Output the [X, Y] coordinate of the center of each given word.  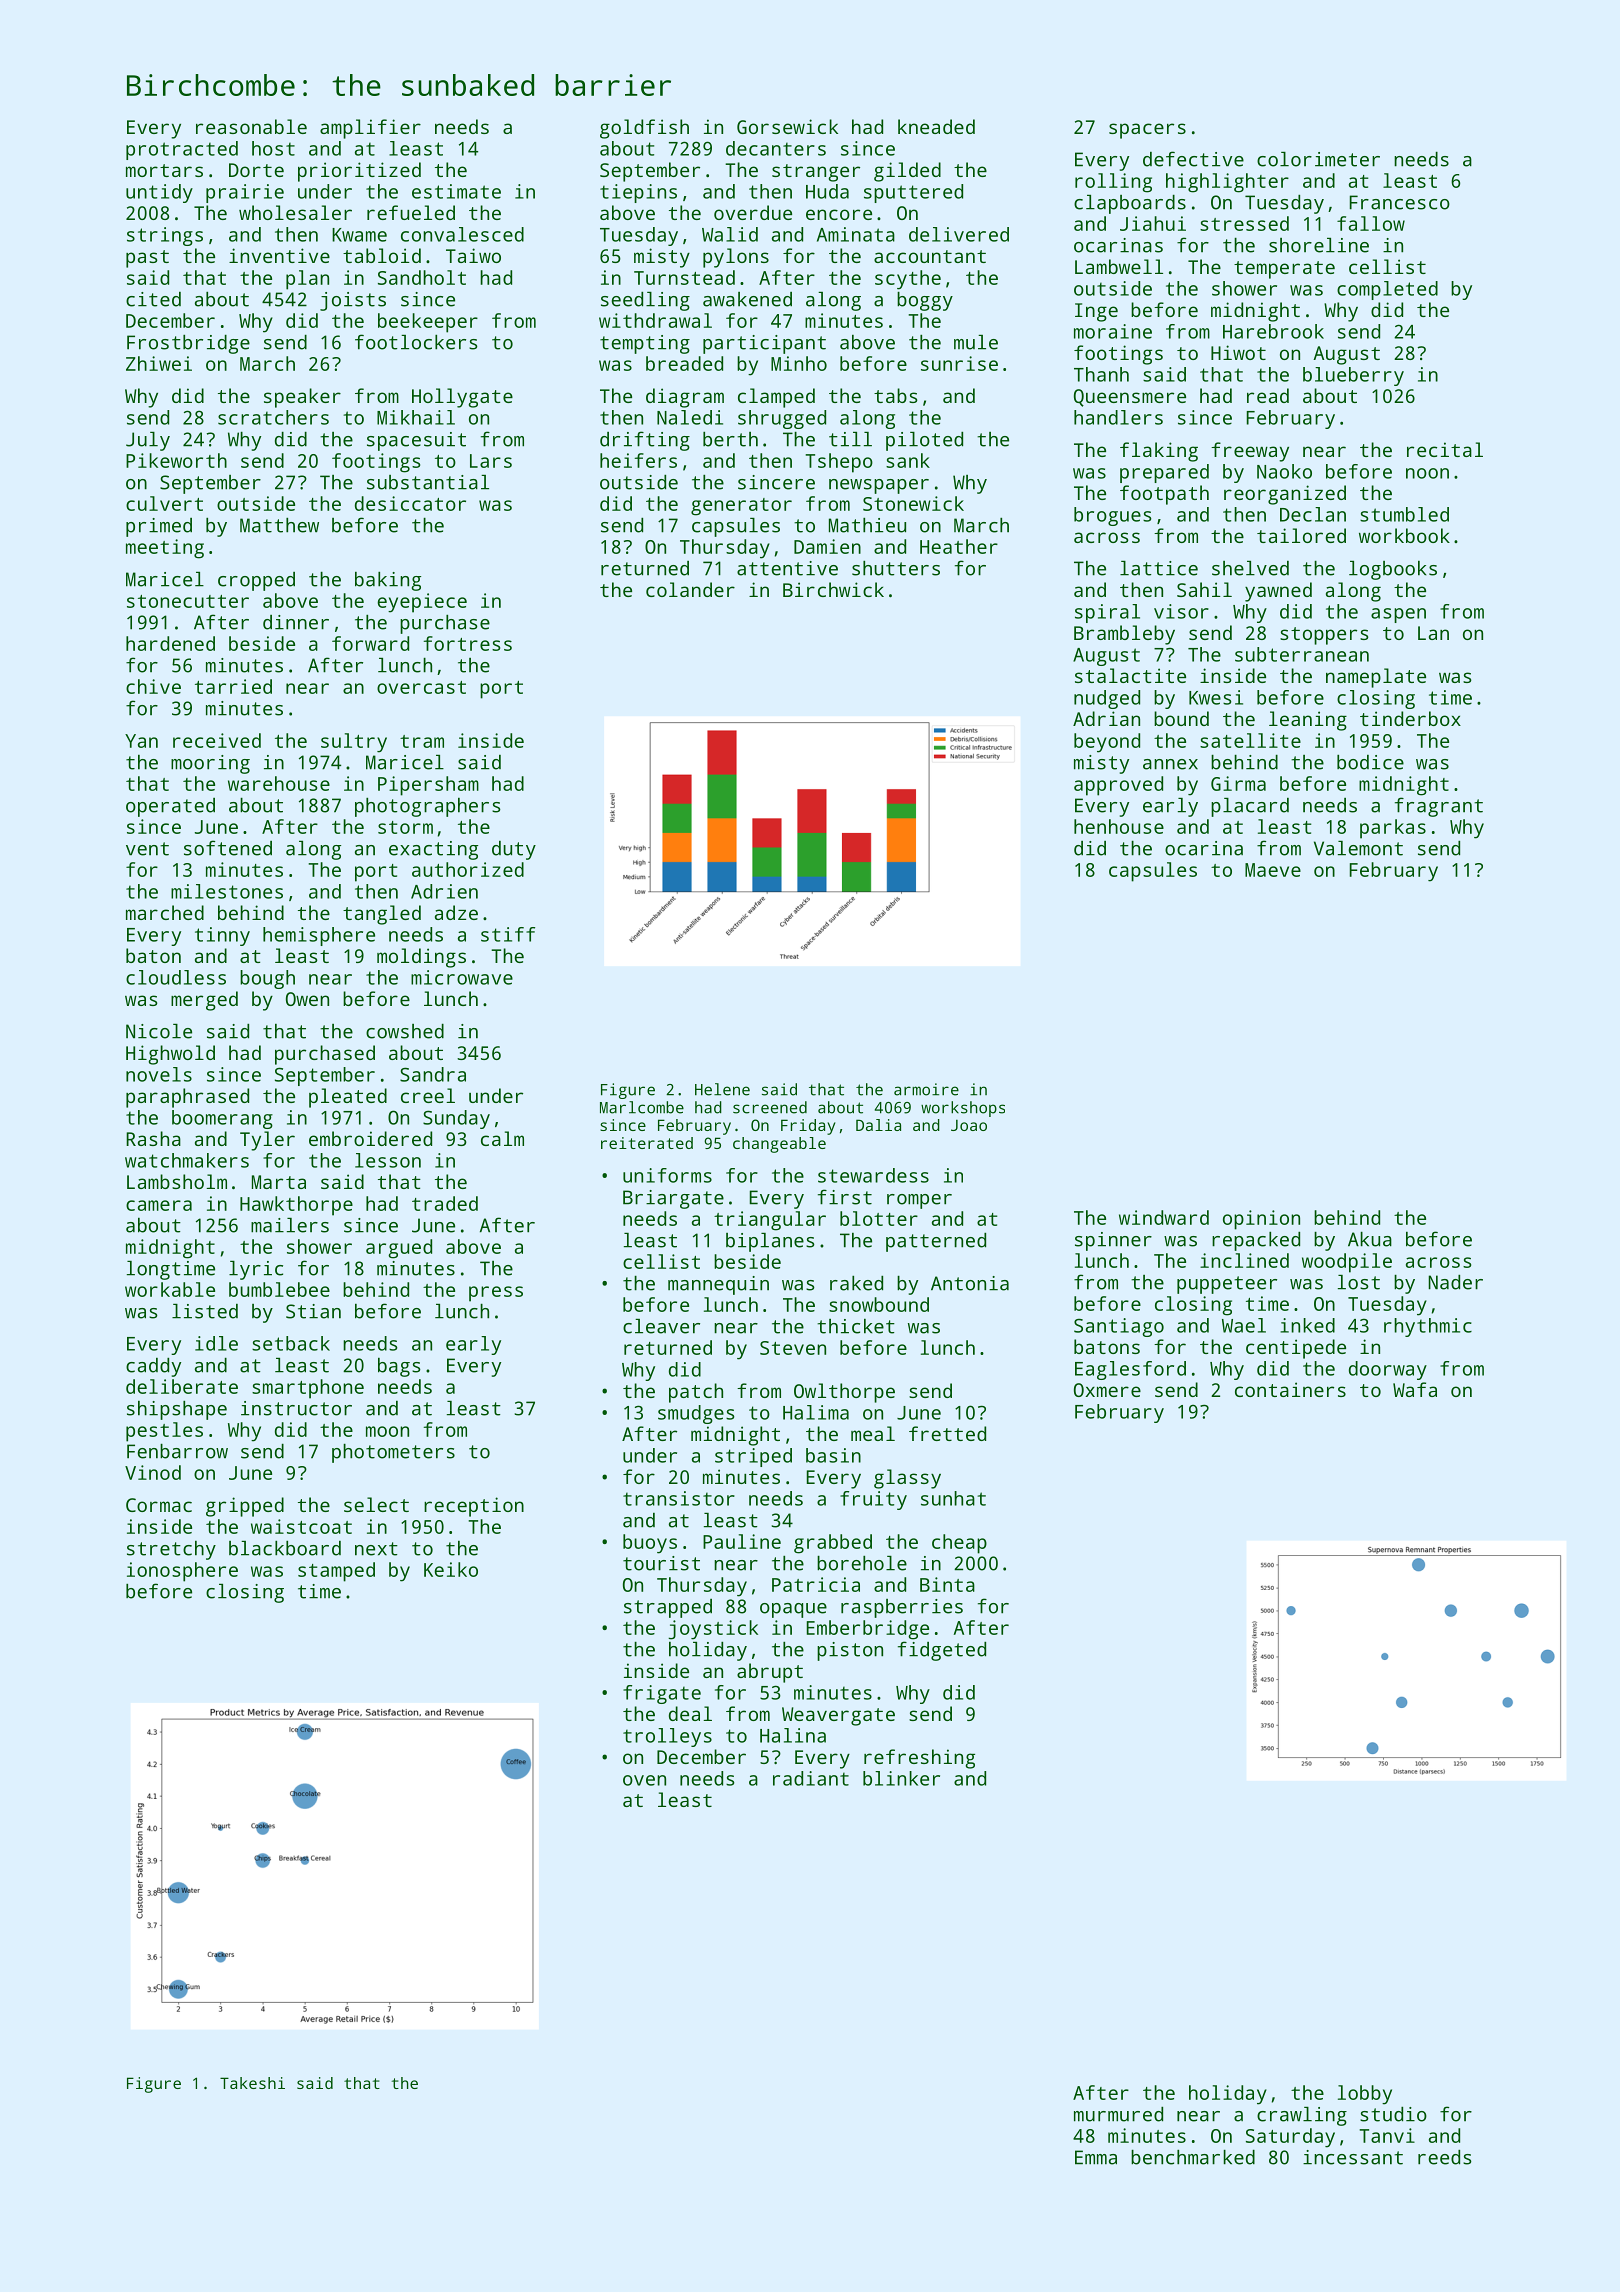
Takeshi [252, 2083]
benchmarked [1193, 2157]
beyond [1107, 743]
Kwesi [1216, 697]
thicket [856, 1326]
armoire [926, 1089]
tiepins [638, 193]
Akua [1370, 1239]
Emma [1096, 2157]
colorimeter [1318, 159]
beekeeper [428, 323]
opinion [1261, 1220]
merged [204, 1001]
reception [474, 1507]
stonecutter [188, 601]
